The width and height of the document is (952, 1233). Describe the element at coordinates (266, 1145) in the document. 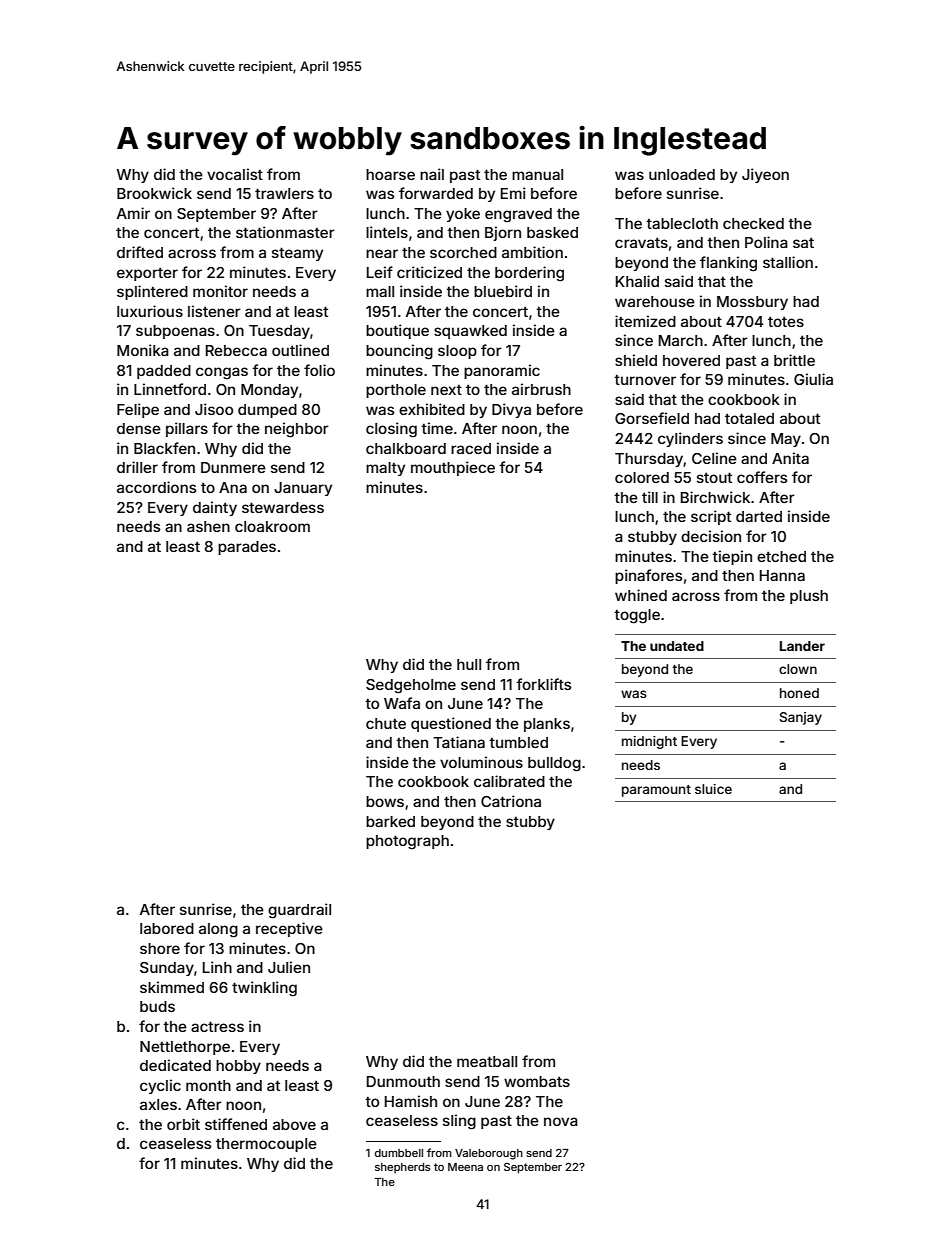

I see `thermocouple` at that location.
